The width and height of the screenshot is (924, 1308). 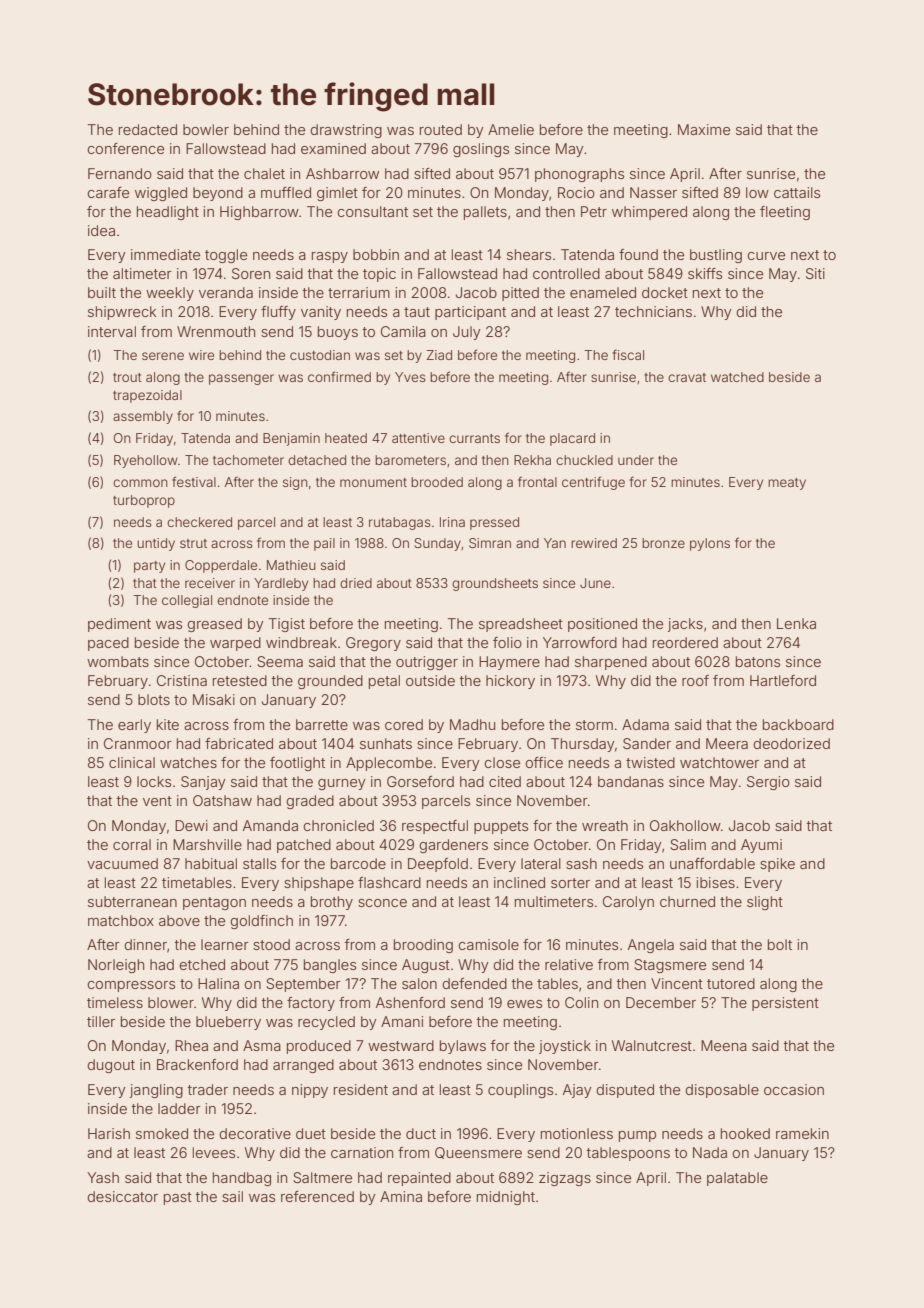 I want to click on Maxime, so click(x=704, y=129).
